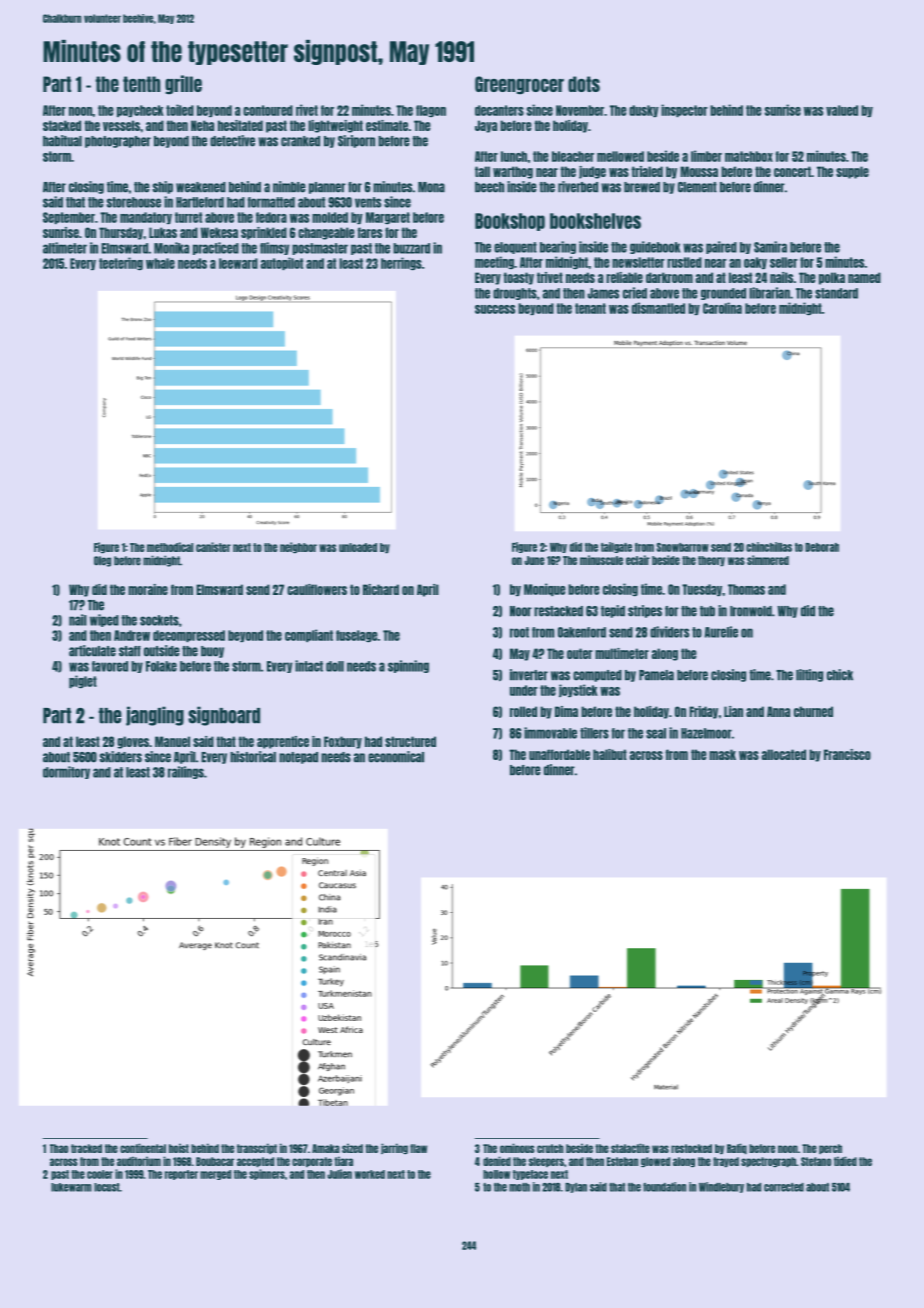  What do you see at coordinates (578, 187) in the page?
I see `riverbed` at bounding box center [578, 187].
